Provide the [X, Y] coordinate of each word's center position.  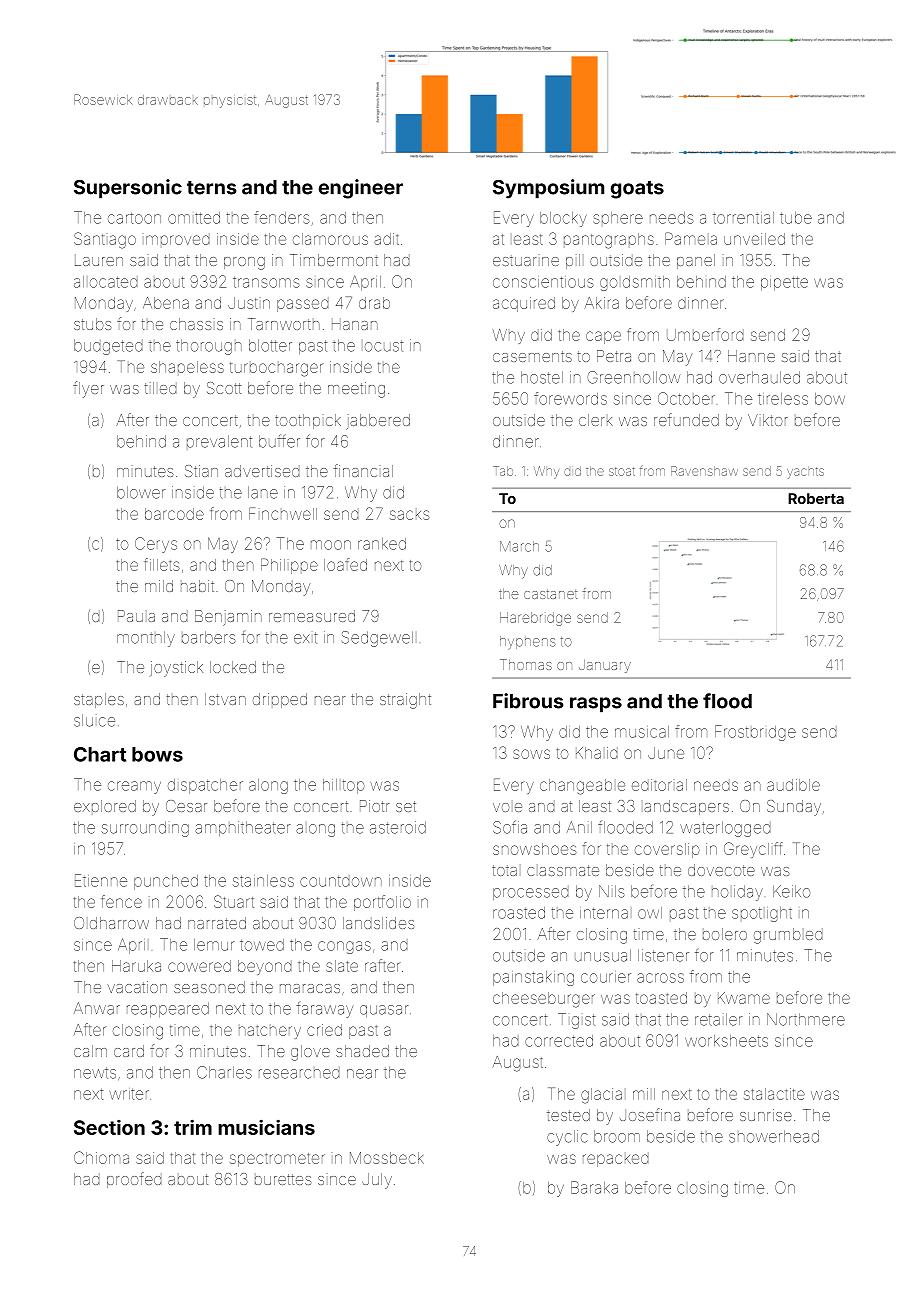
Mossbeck [387, 1158]
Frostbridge [755, 733]
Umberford [705, 334]
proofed [134, 1180]
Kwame [744, 998]
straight [405, 701]
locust [384, 346]
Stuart [234, 901]
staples [99, 700]
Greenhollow [633, 377]
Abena [166, 303]
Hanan [355, 324]
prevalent [219, 441]
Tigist [576, 1021]
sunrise [766, 1115]
